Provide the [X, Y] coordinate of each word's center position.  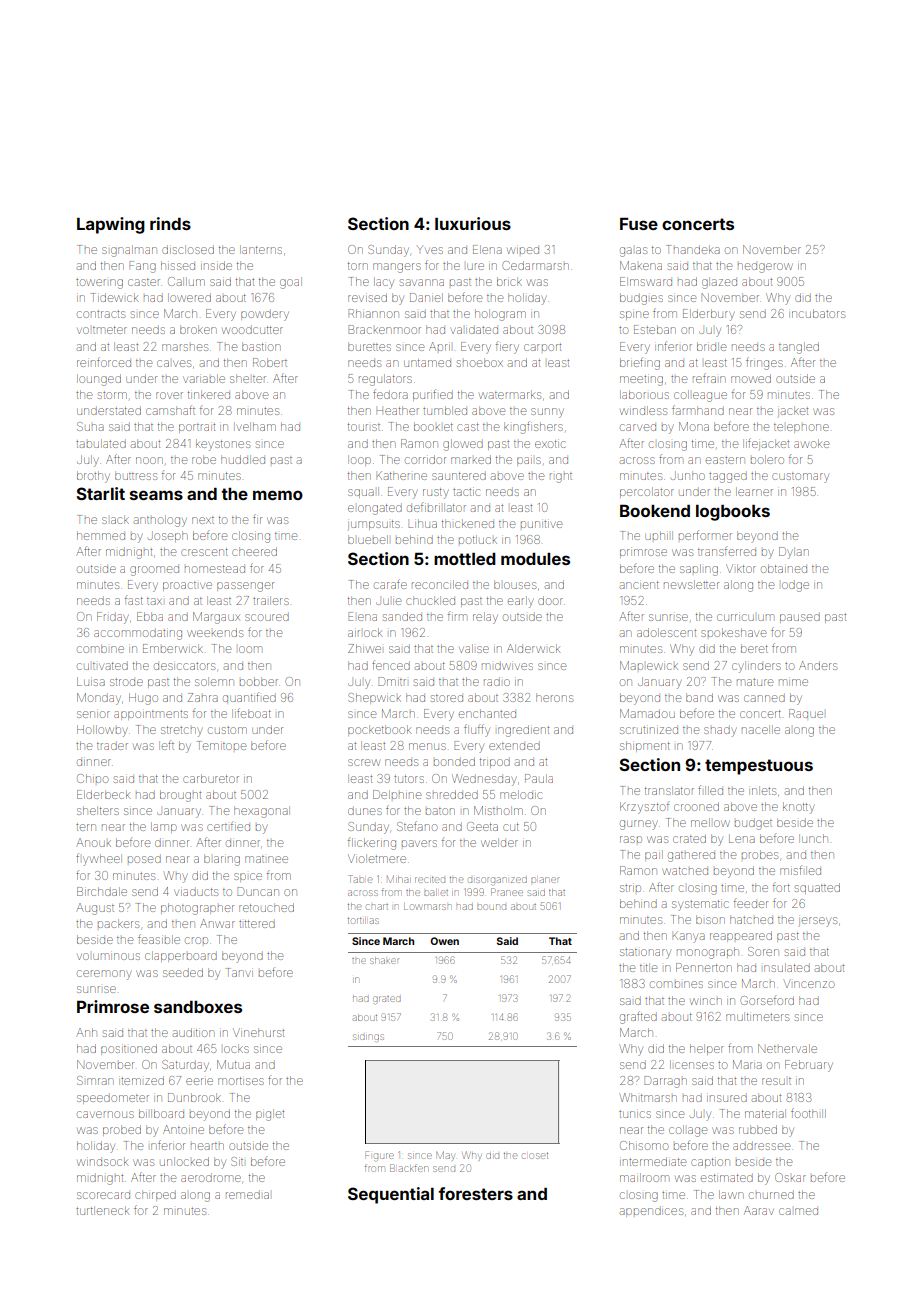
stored [447, 698]
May [445, 1156]
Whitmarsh [648, 1097]
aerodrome [211, 1178]
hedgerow [765, 268]
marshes [185, 347]
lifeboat [251, 713]
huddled [243, 459]
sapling [699, 570]
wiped [523, 250]
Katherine [401, 475]
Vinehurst [258, 1032]
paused [800, 618]
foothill [808, 1113]
